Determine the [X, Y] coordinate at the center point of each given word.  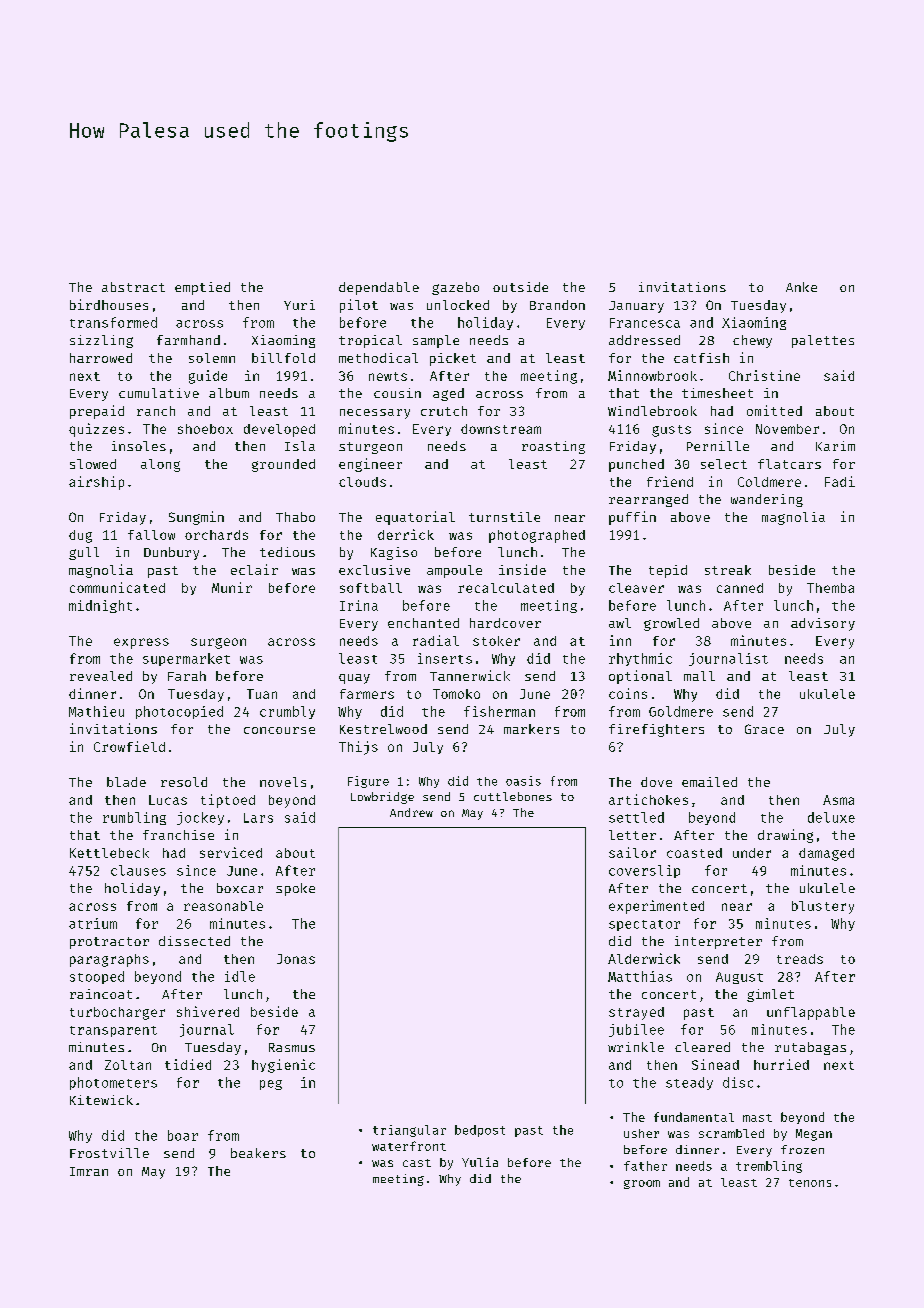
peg [271, 1085]
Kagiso [394, 553]
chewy [752, 341]
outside [520, 287]
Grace [764, 729]
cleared [702, 1047]
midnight [100, 606]
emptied [202, 288]
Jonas [296, 959]
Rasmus [292, 1047]
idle [240, 976]
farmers [367, 694]
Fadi [840, 481]
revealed [101, 676]
